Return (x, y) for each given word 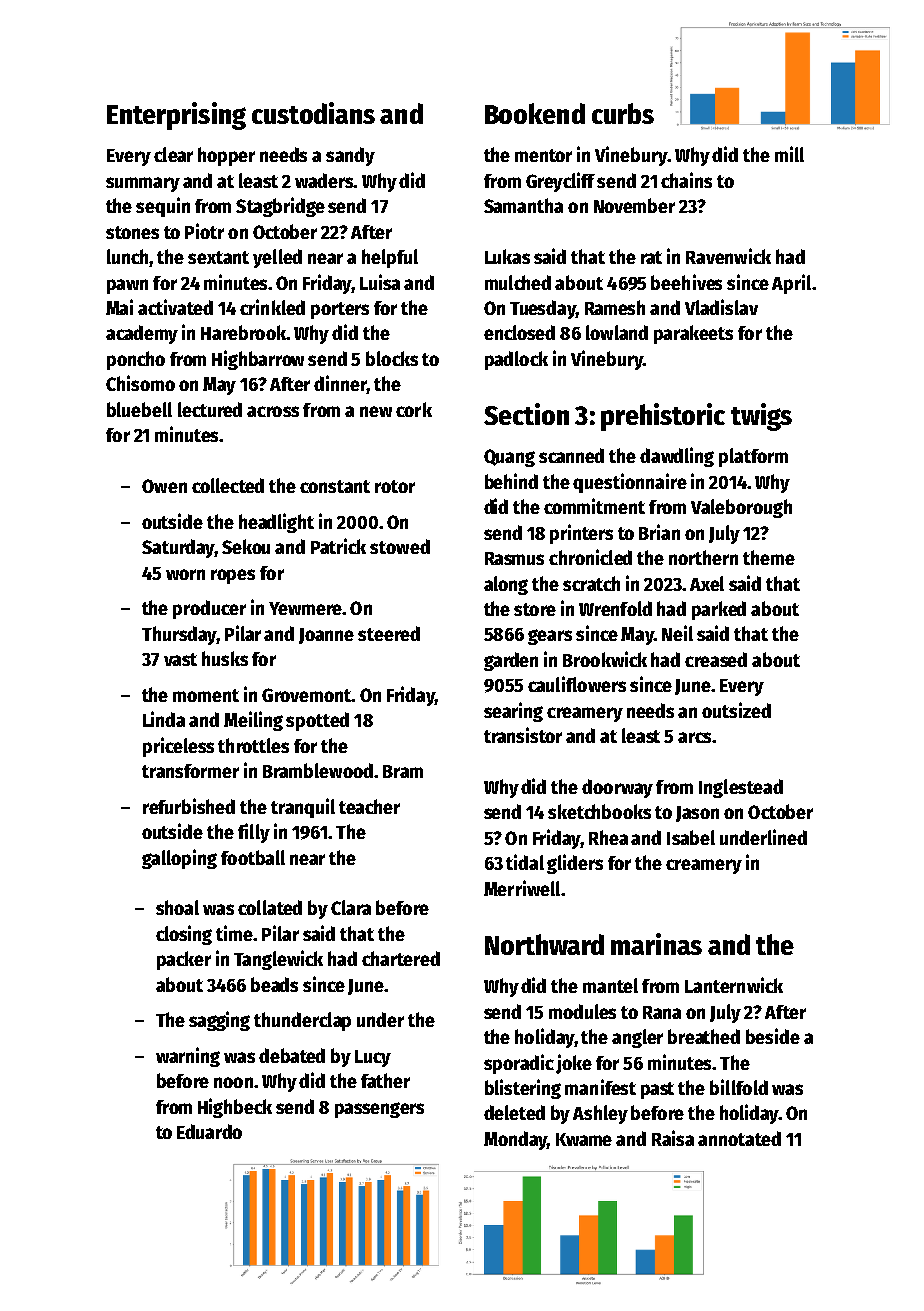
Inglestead (741, 788)
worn (185, 574)
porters (340, 310)
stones (132, 232)
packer (184, 960)
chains (686, 180)
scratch (591, 583)
